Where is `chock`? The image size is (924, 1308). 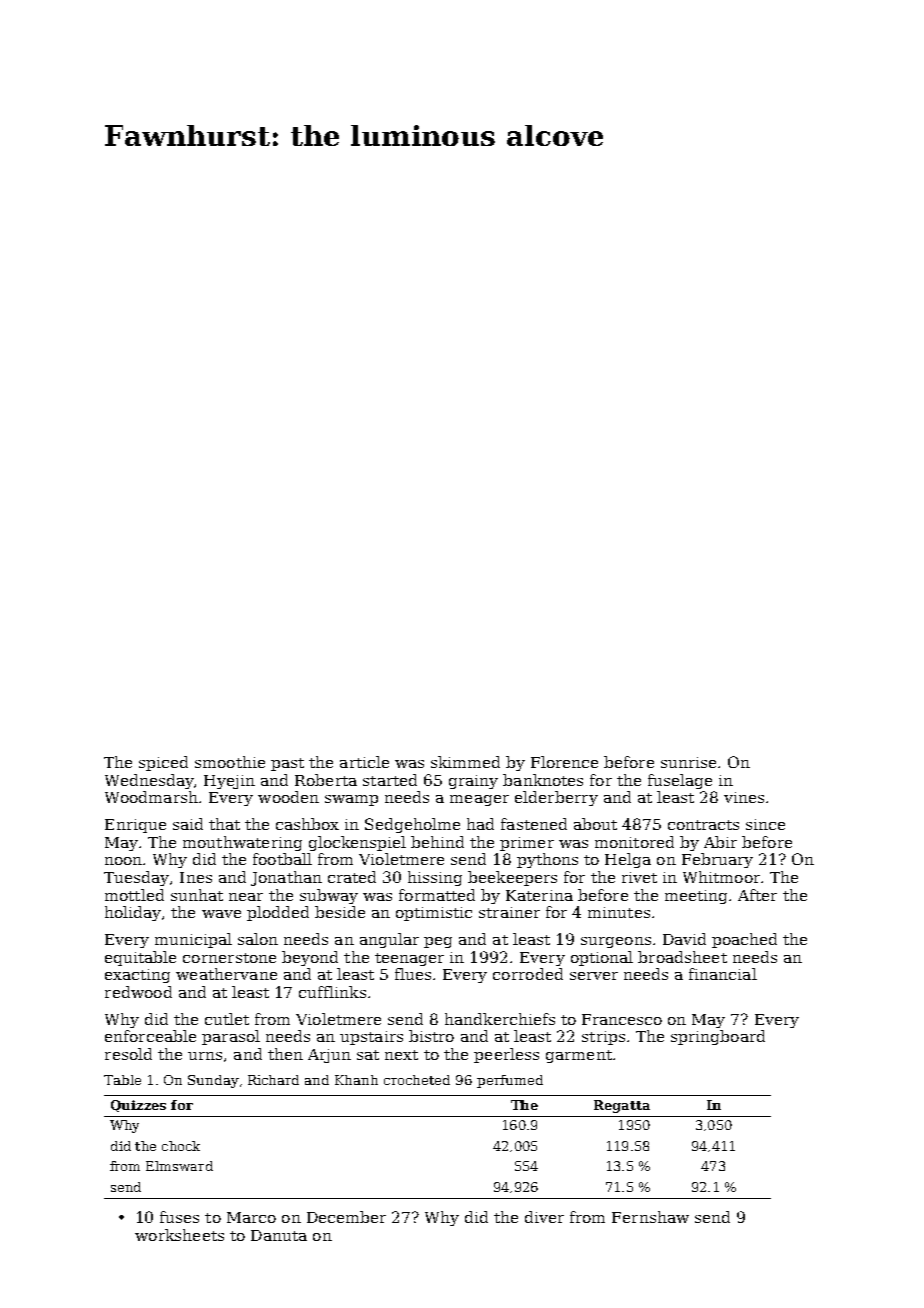
chock is located at coordinates (181, 1146).
